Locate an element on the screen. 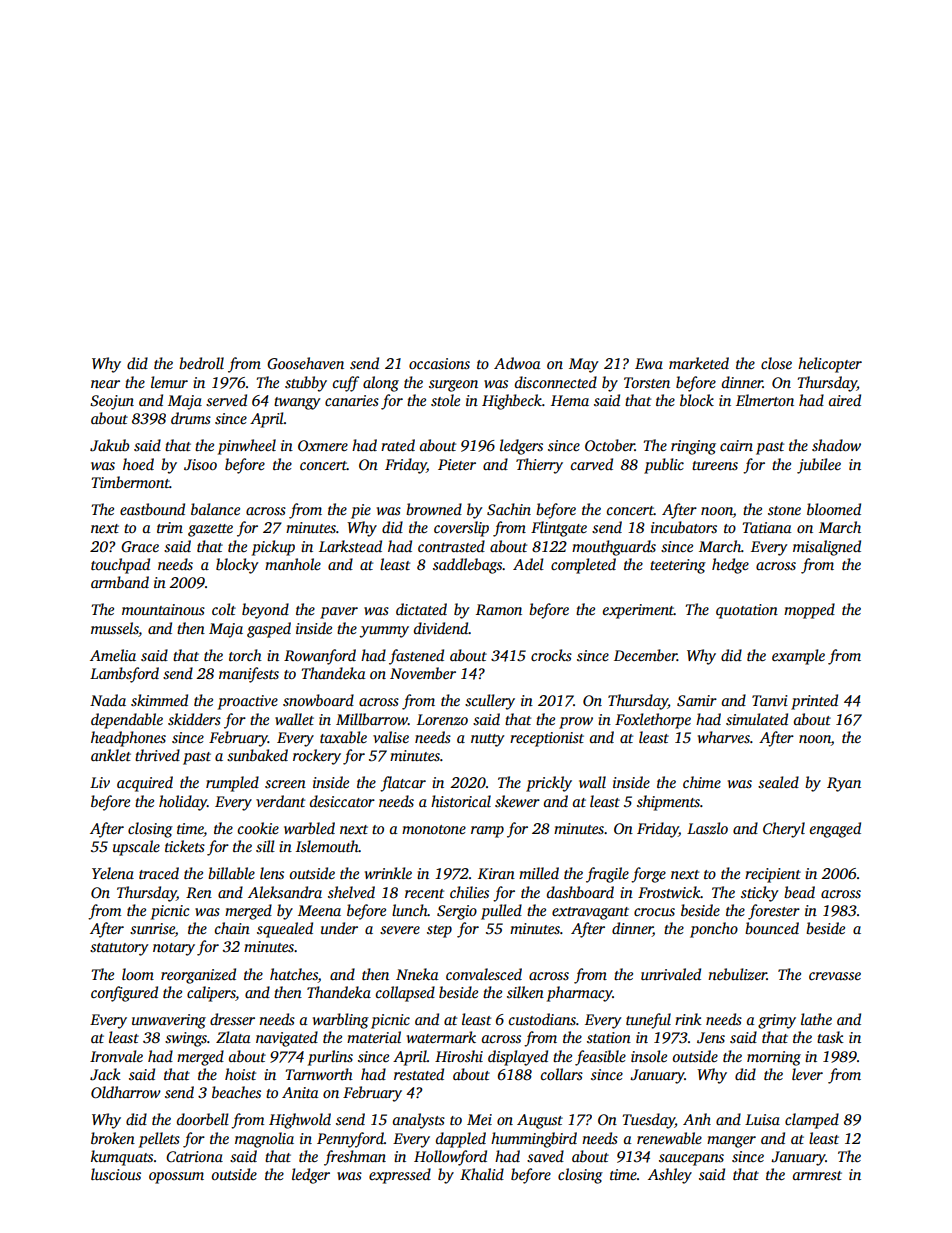 The width and height of the screenshot is (952, 1233). Highbeck is located at coordinates (512, 402).
